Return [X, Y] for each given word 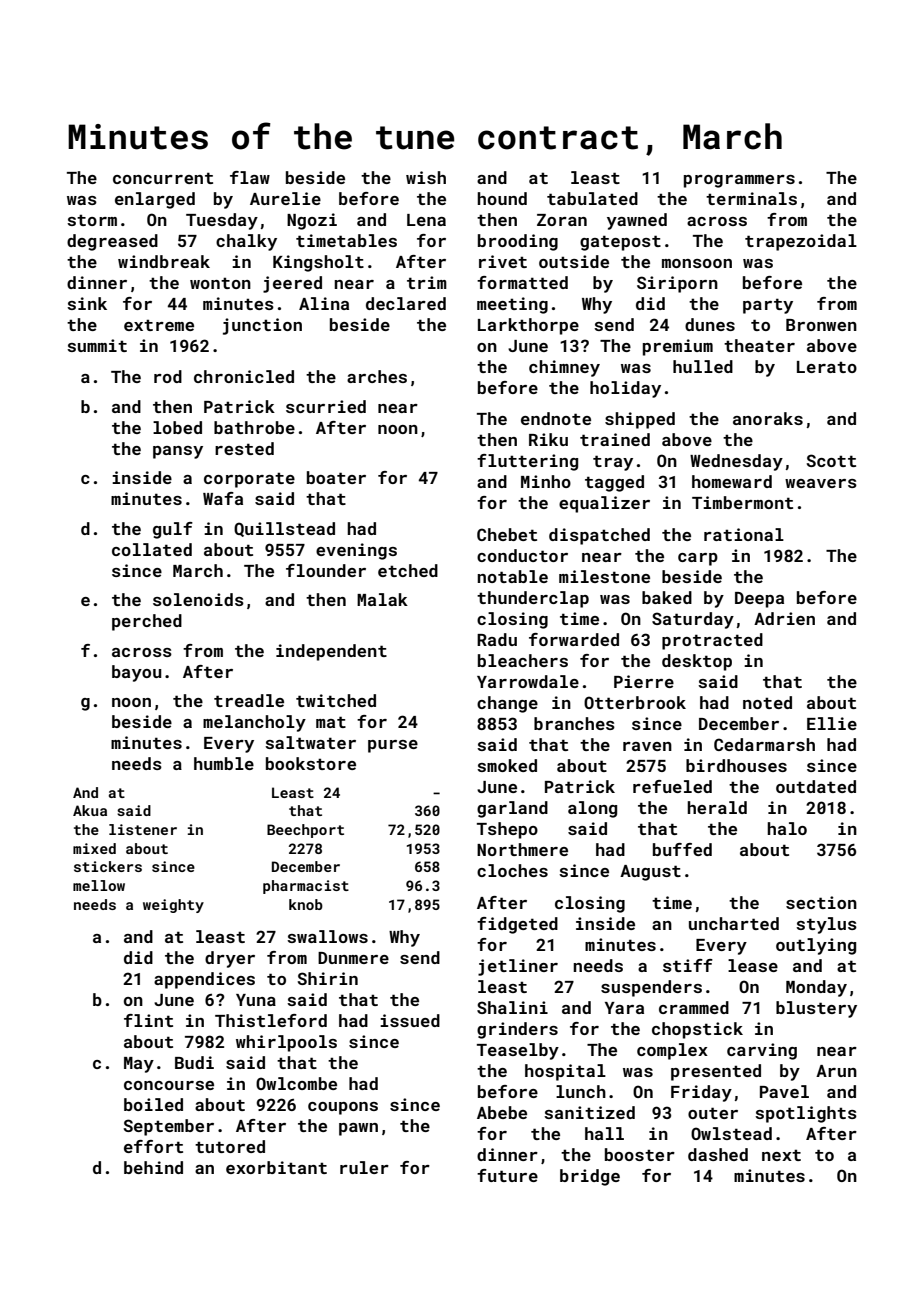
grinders [517, 1030]
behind [153, 1167]
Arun [836, 1071]
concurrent [163, 178]
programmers [739, 181]
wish [426, 177]
